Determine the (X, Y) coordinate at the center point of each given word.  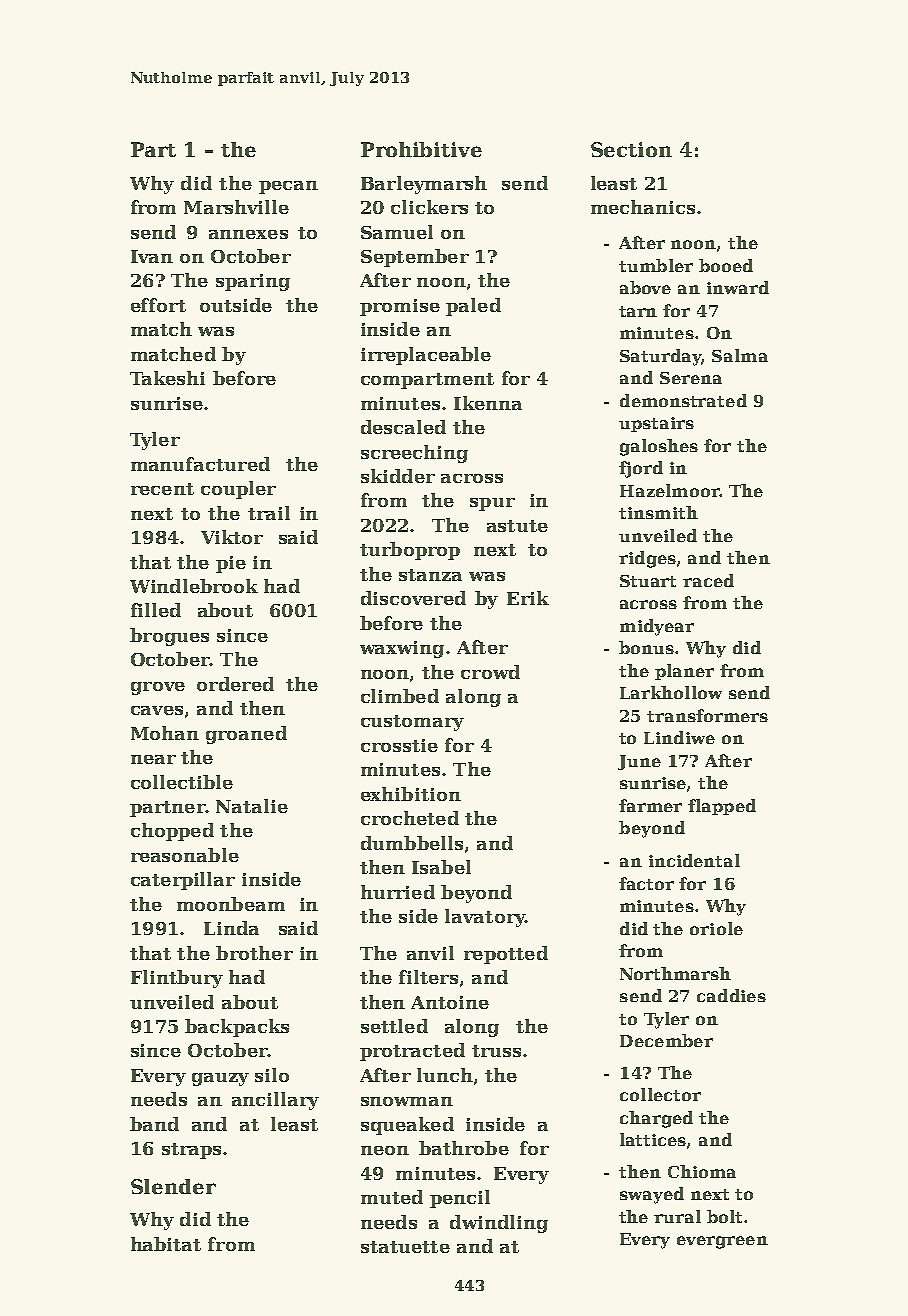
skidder (398, 476)
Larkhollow (671, 692)
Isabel (441, 867)
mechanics (643, 207)
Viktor (232, 537)
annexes (248, 234)
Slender (173, 1186)
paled (473, 307)
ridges (647, 559)
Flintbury (177, 979)
